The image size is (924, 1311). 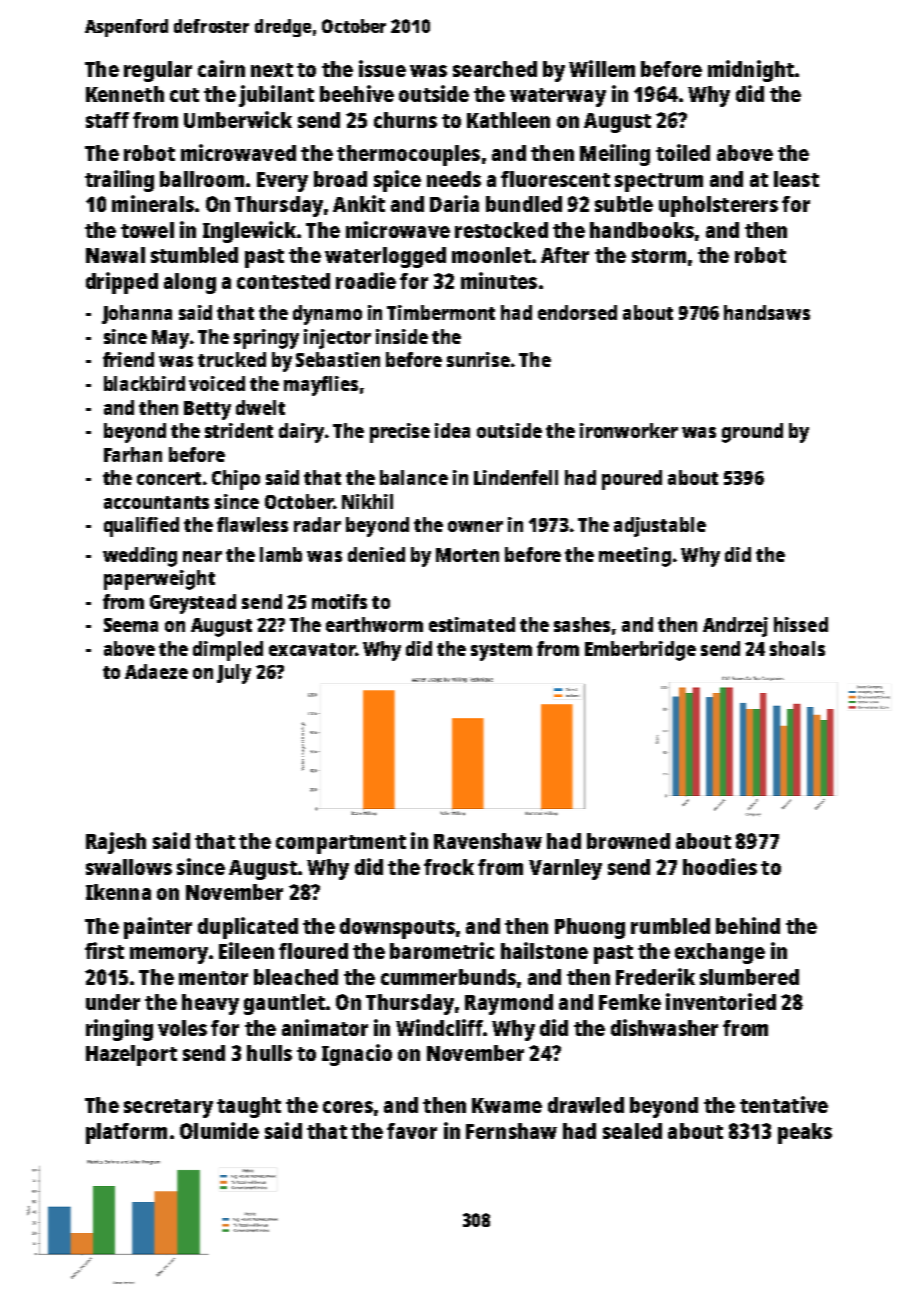 I want to click on memory, so click(x=169, y=955).
